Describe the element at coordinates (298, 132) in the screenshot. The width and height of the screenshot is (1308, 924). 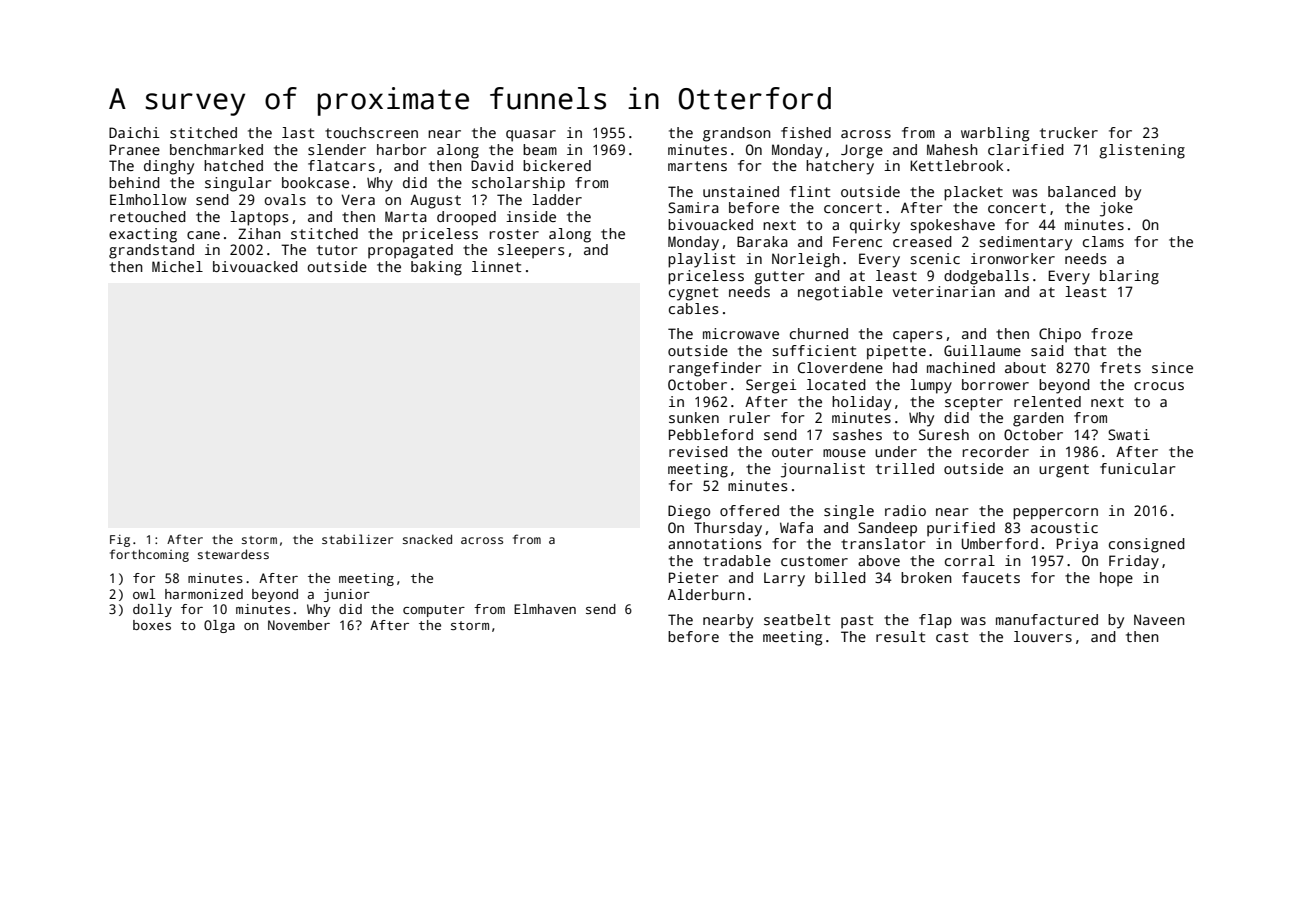
I see `last` at that location.
